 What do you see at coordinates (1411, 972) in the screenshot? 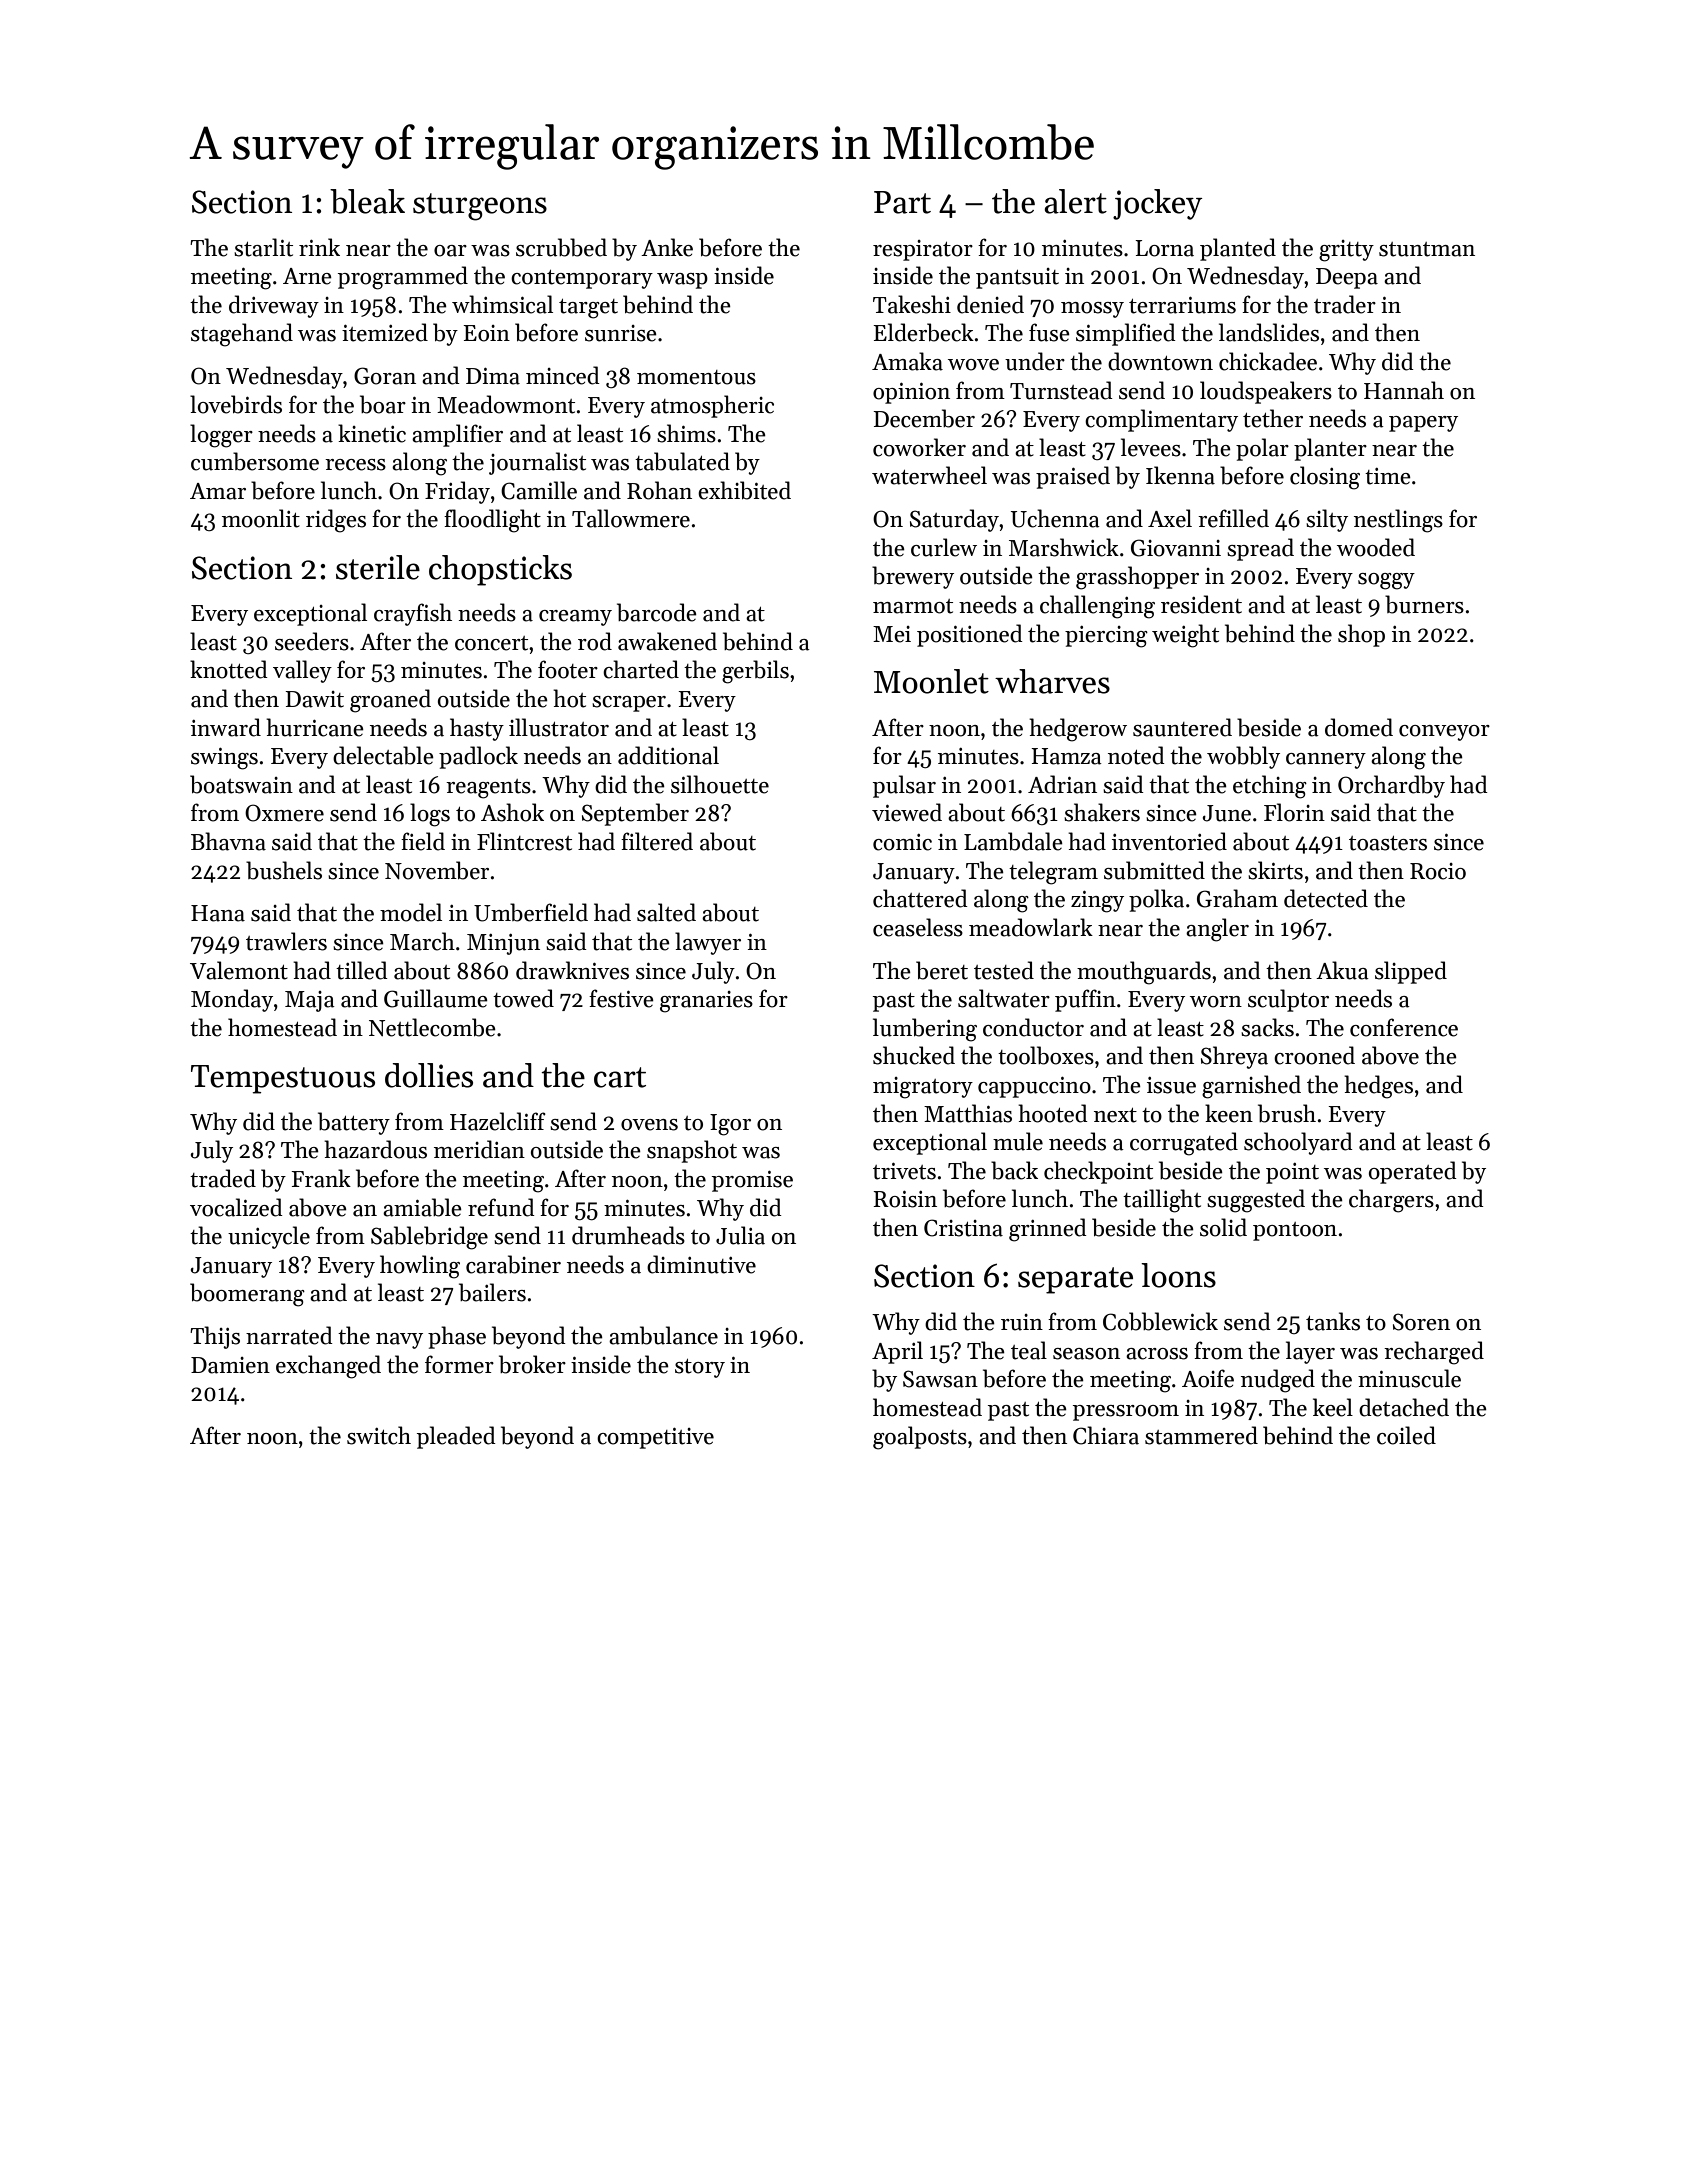
I see `slipped` at bounding box center [1411, 972].
